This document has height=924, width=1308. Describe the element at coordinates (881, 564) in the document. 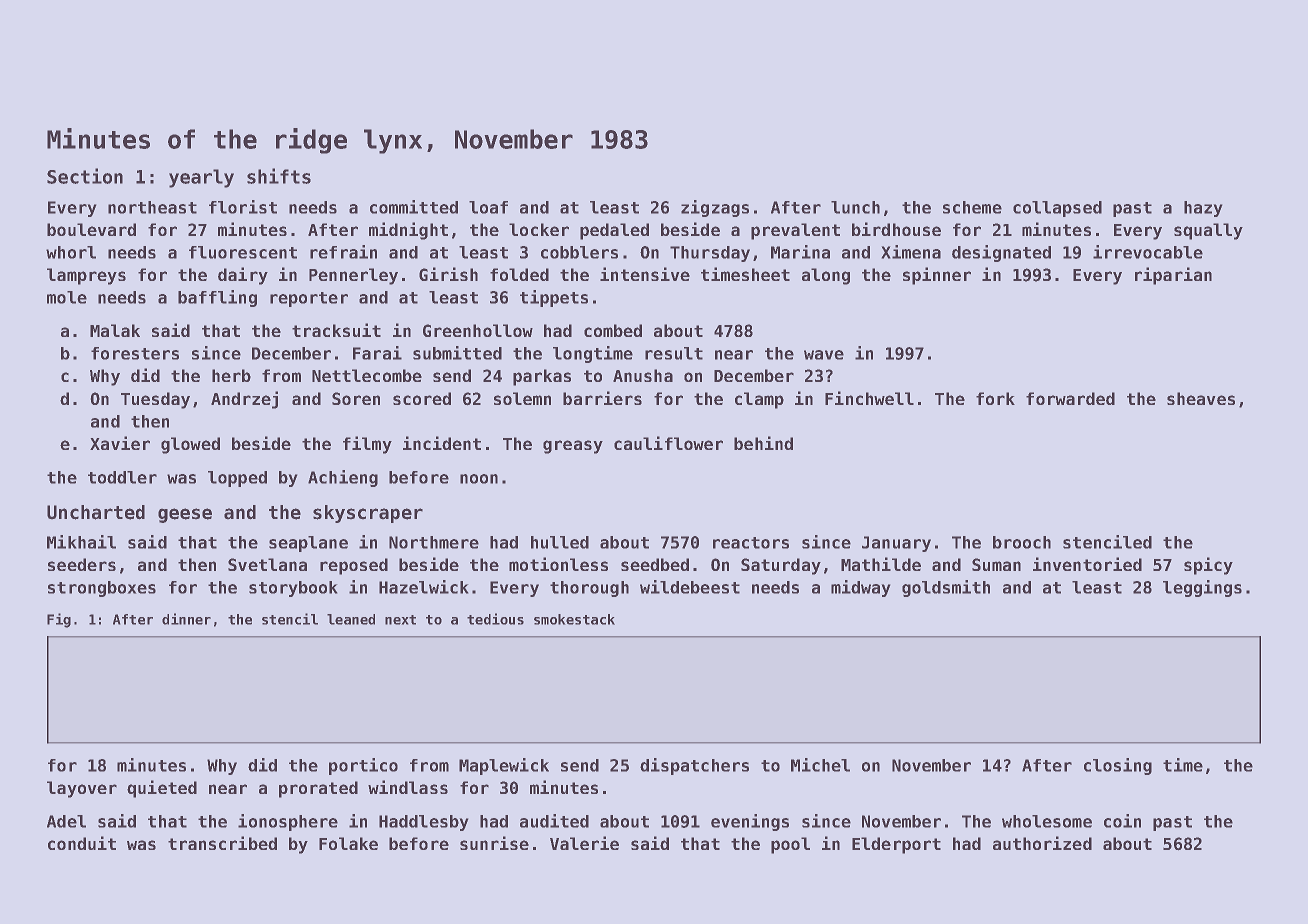

I see `Mathilde` at that location.
